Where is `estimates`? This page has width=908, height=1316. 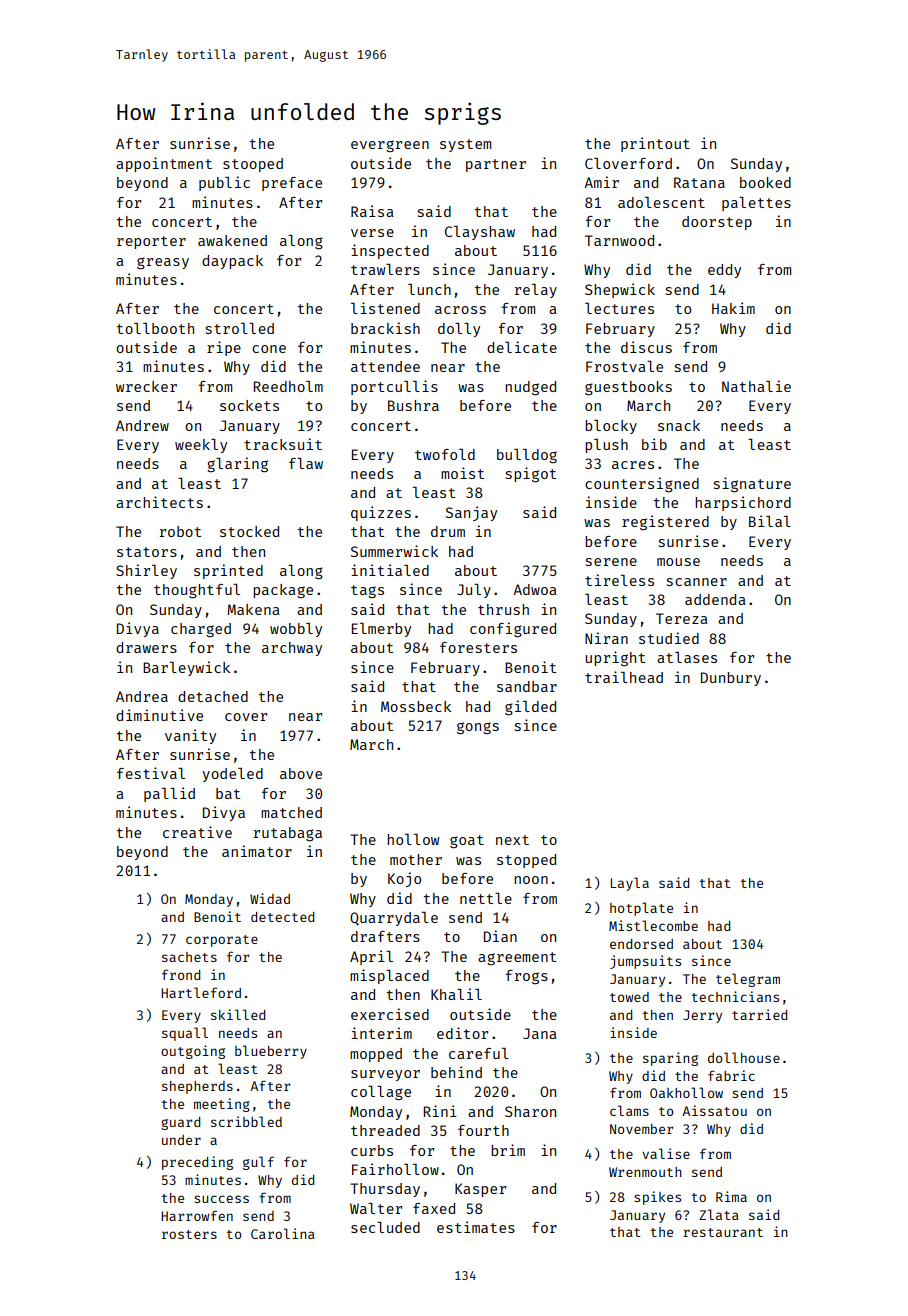
estimates is located at coordinates (476, 1227).
